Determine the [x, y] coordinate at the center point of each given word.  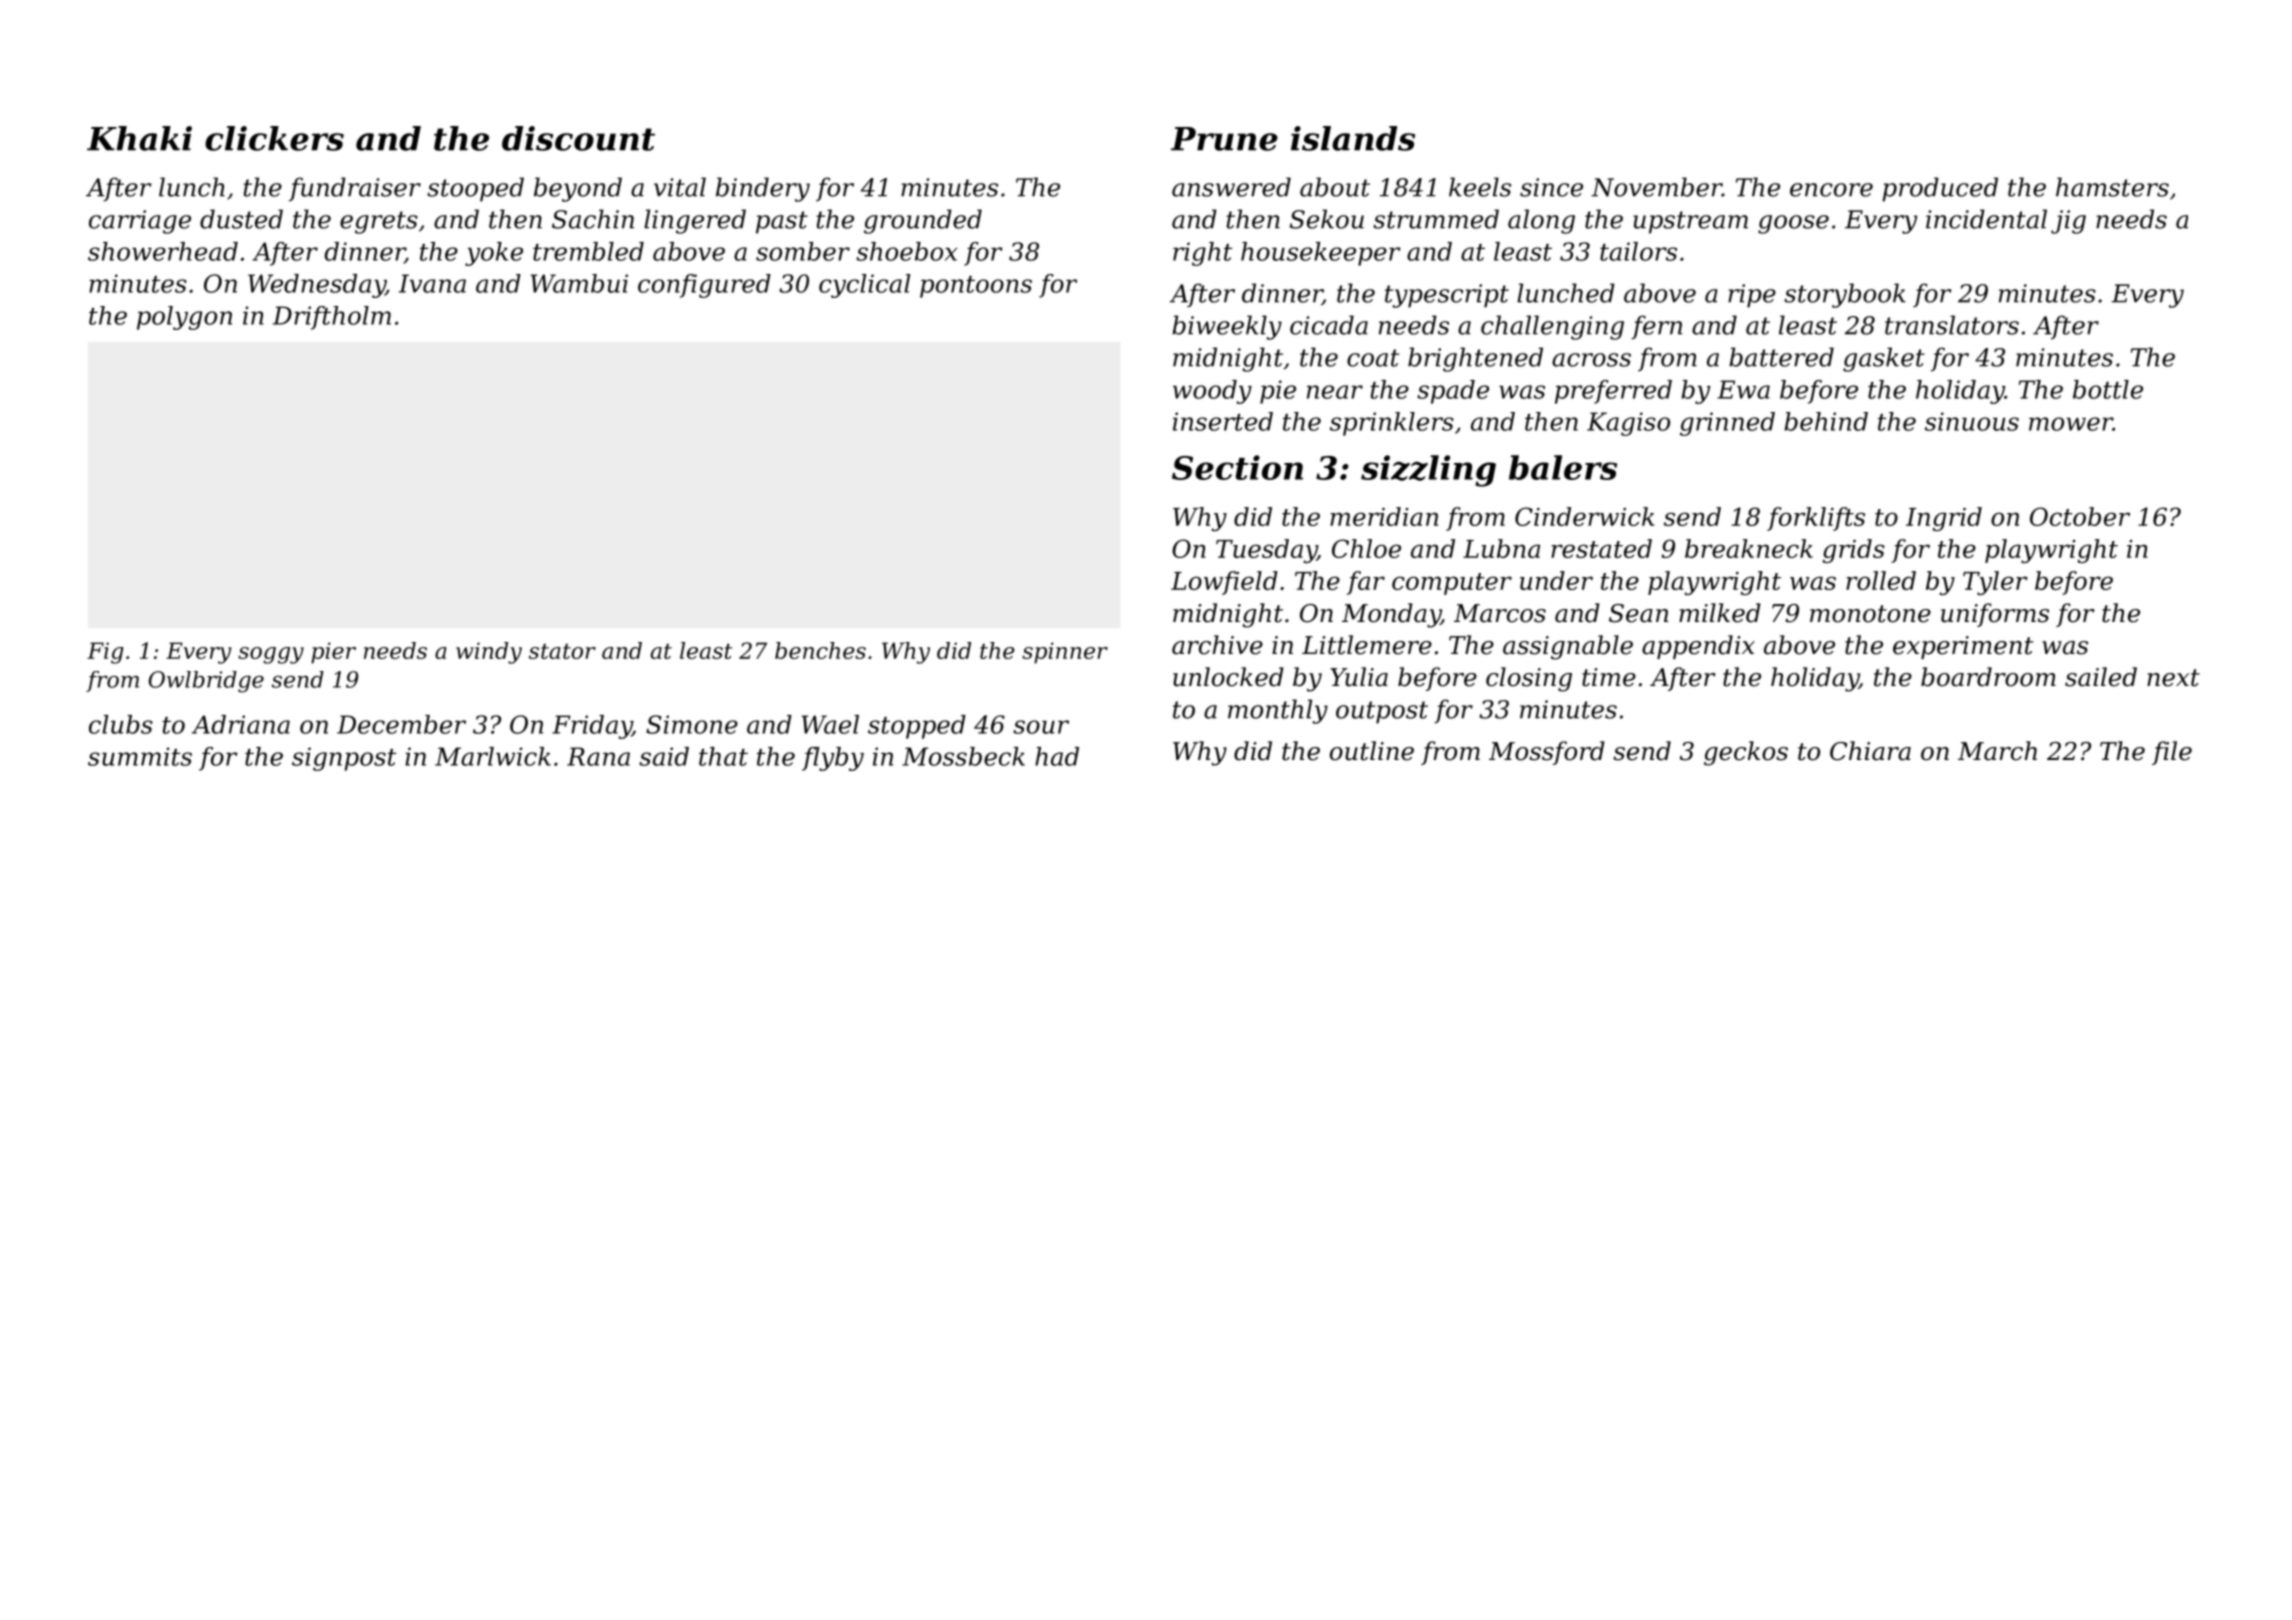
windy [489, 653]
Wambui [579, 283]
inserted [1223, 421]
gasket [1884, 359]
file [2172, 753]
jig [2068, 222]
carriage [140, 222]
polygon [184, 318]
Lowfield [1224, 583]
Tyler [1995, 583]
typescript [1447, 296]
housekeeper [1321, 254]
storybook [1845, 295]
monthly [1278, 711]
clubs [121, 724]
